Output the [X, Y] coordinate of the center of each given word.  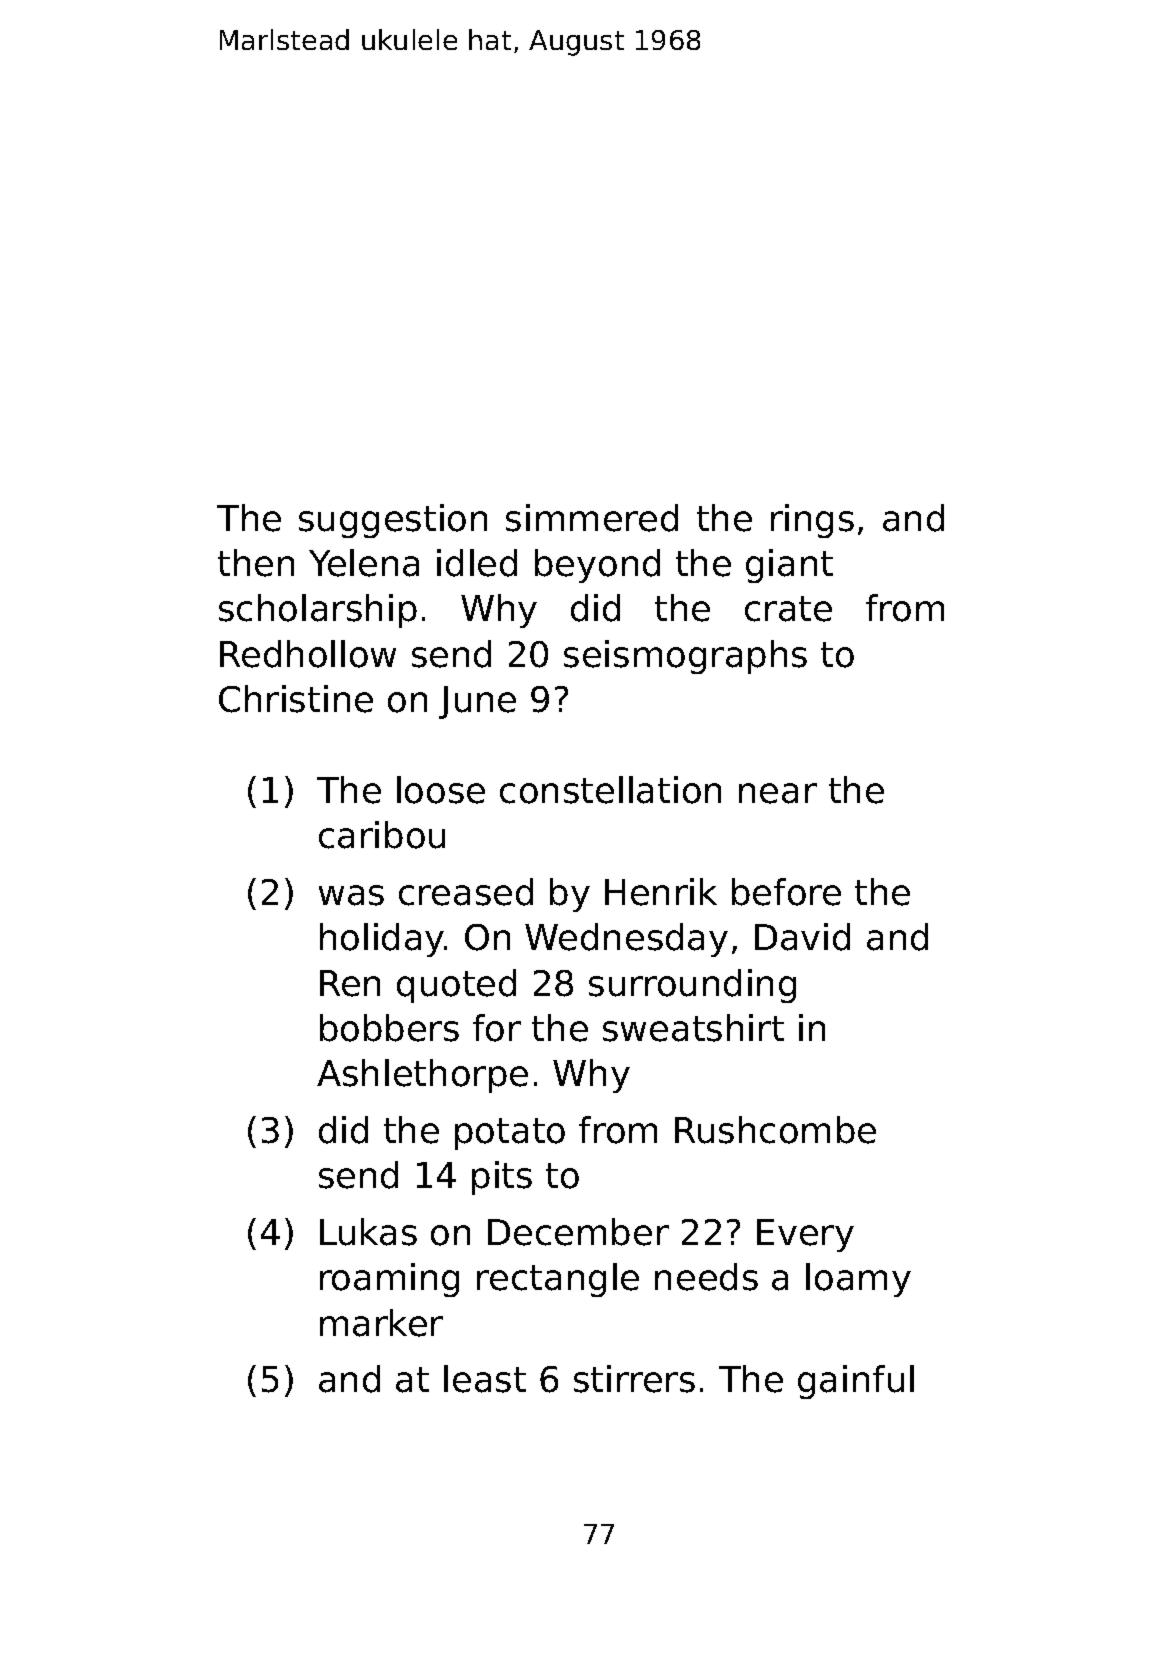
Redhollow [308, 654]
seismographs [685, 657]
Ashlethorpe [422, 1076]
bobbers [389, 1028]
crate [788, 609]
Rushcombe [775, 1130]
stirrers [634, 1379]
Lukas [368, 1232]
